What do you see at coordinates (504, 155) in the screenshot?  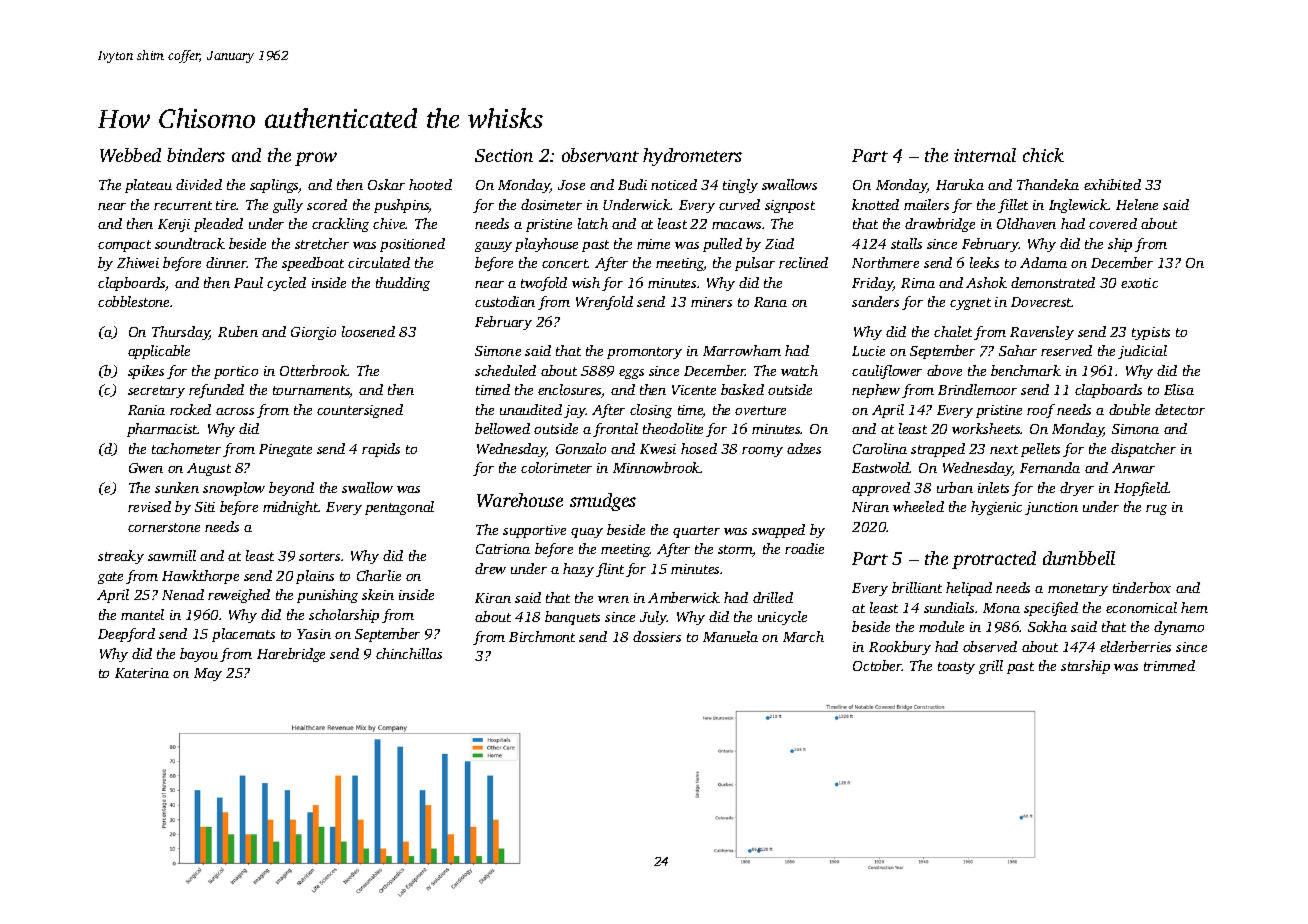 I see `Section` at bounding box center [504, 155].
